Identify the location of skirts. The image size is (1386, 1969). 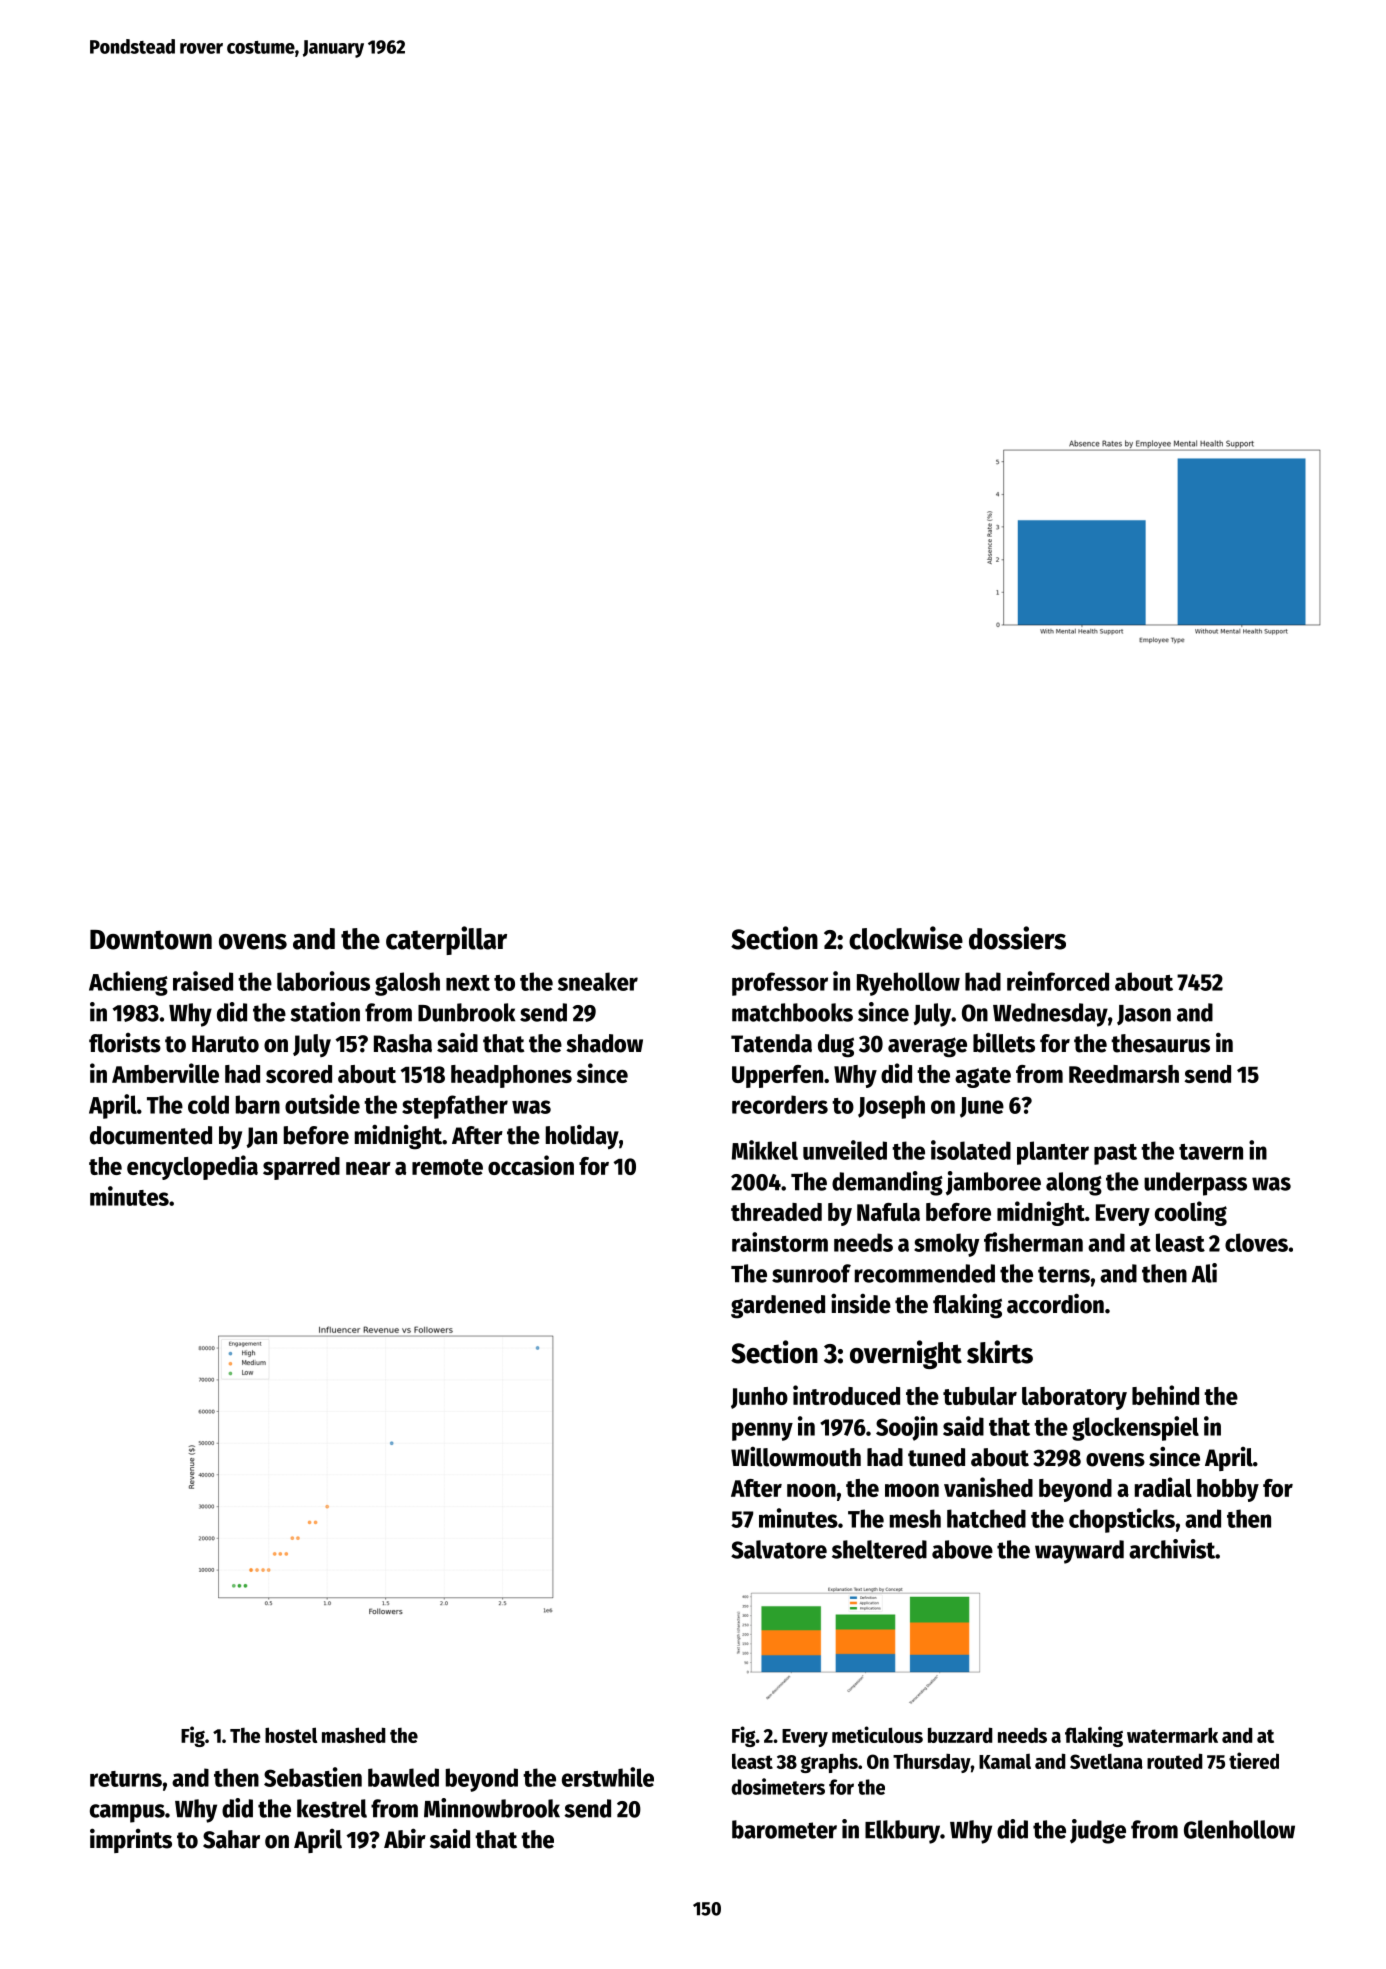
(1000, 1352).
